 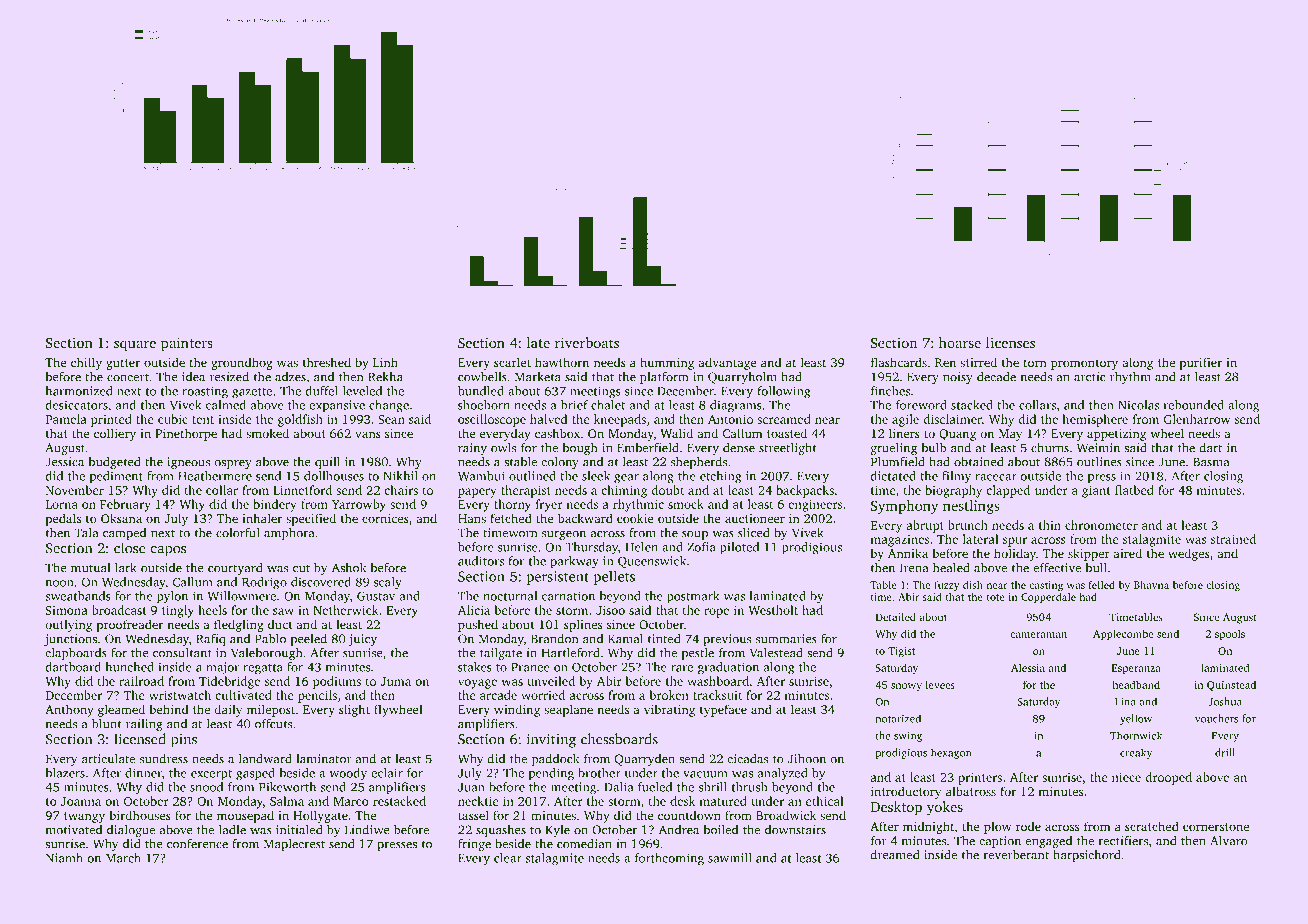 What do you see at coordinates (1211, 462) in the image?
I see `Basma` at bounding box center [1211, 462].
